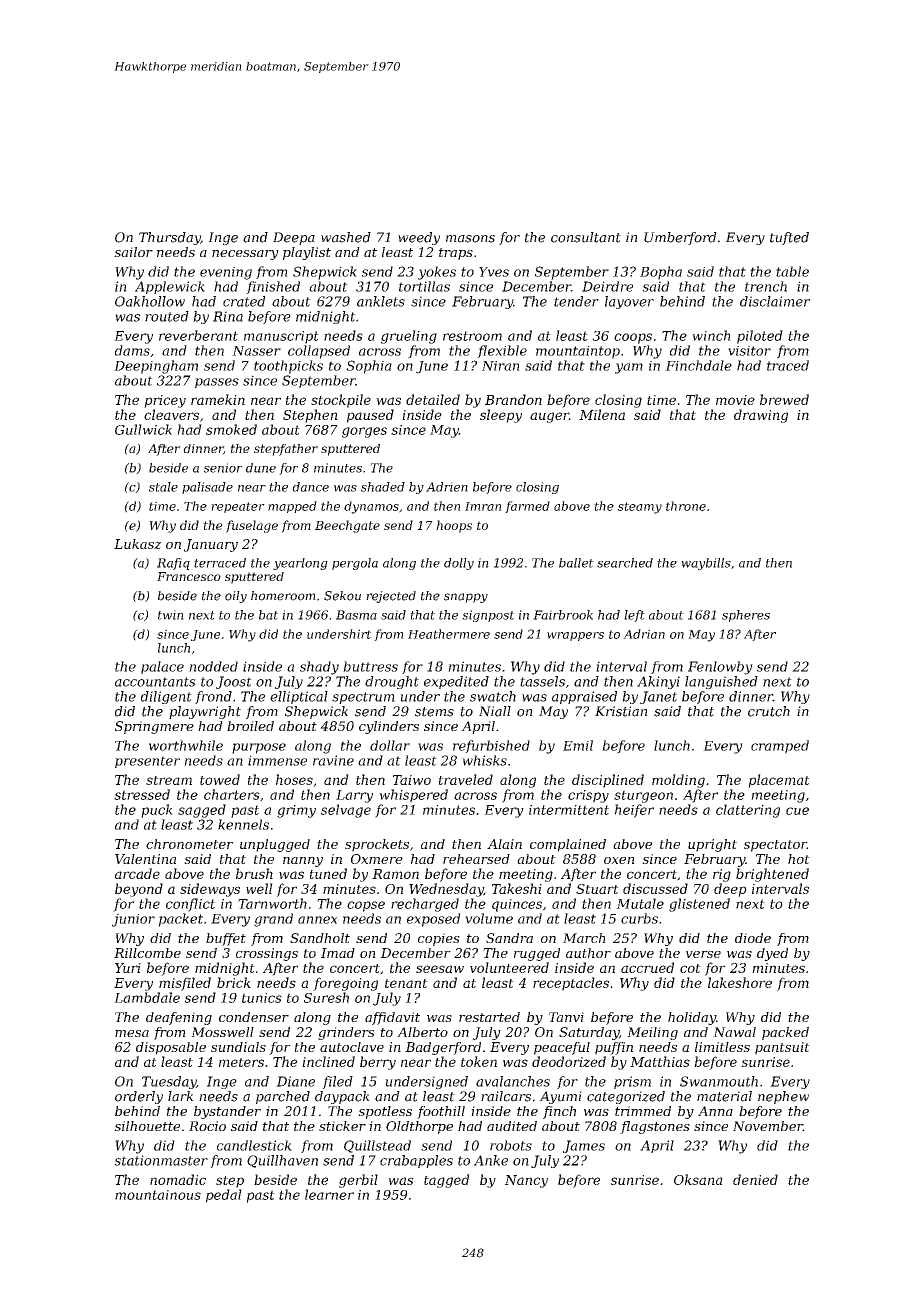  Describe the element at coordinates (132, 350) in the screenshot. I see `dams` at that location.
